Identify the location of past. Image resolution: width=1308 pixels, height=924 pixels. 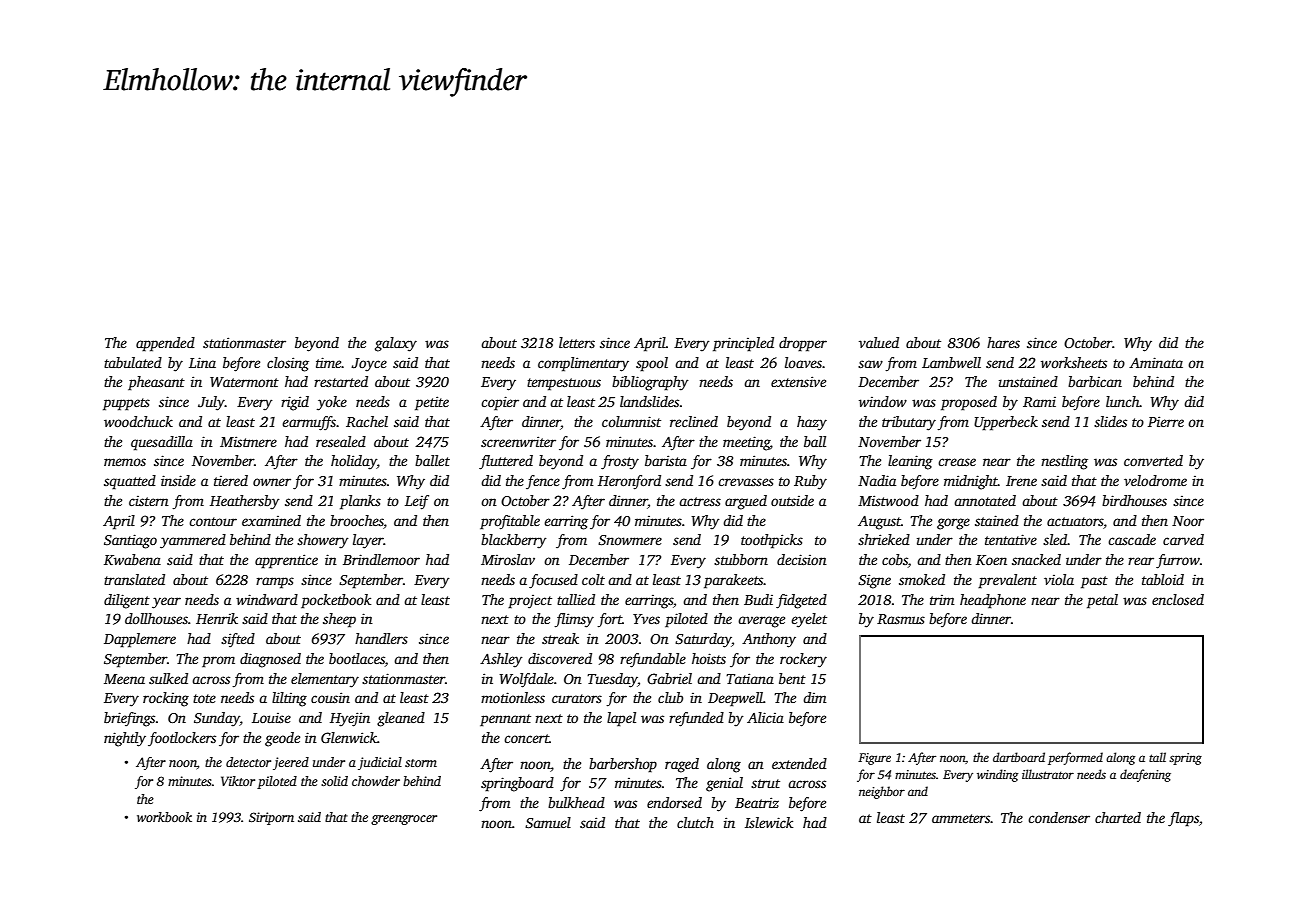
(1094, 582).
